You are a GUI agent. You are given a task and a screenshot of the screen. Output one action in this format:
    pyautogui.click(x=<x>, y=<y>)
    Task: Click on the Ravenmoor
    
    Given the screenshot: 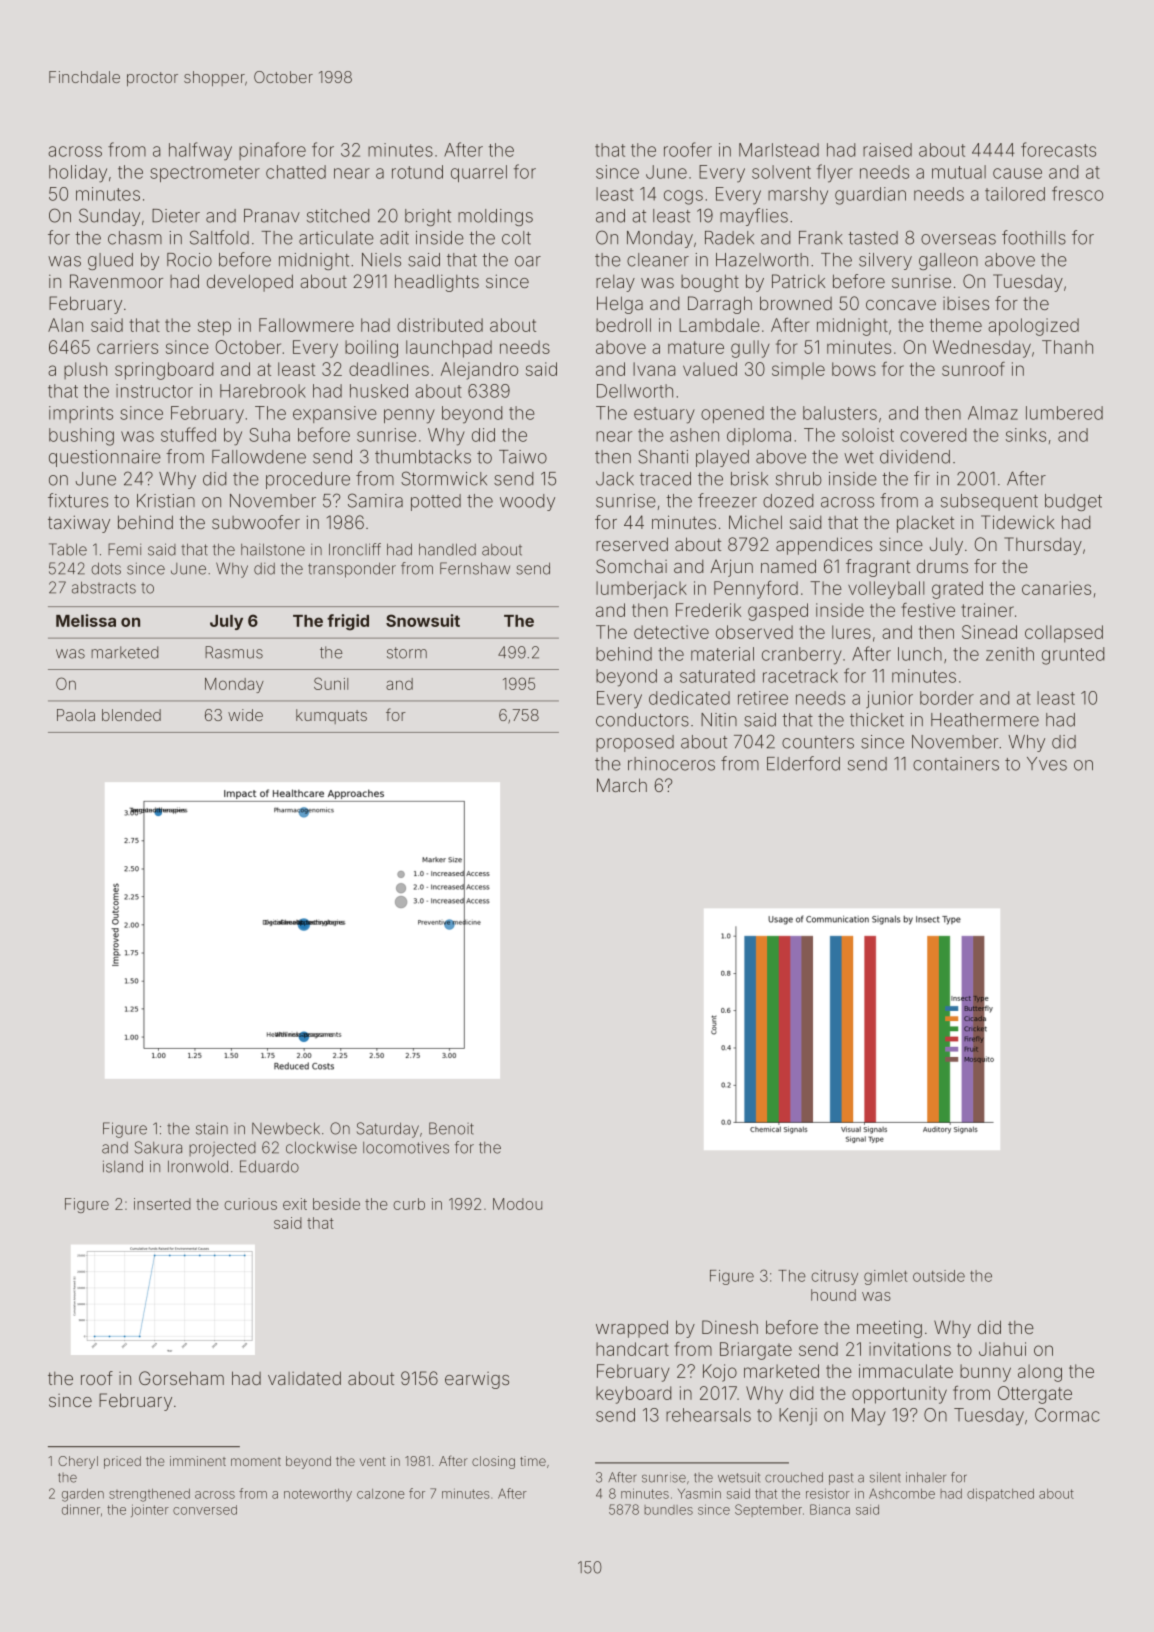 What is the action you would take?
    pyautogui.click(x=116, y=281)
